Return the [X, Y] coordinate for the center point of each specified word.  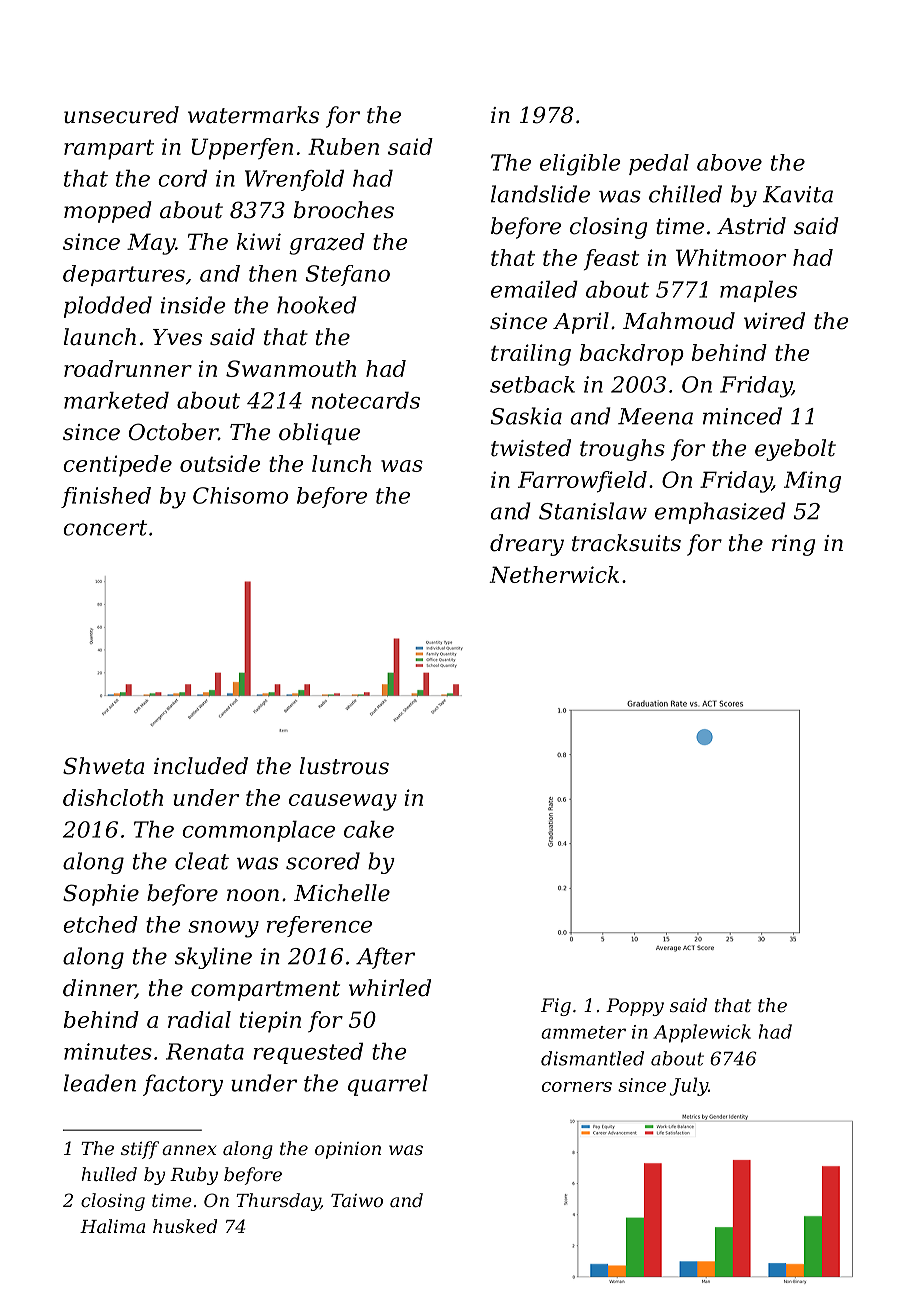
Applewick [702, 1033]
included [201, 766]
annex [189, 1150]
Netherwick [554, 574]
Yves [177, 337]
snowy [223, 929]
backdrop [632, 355]
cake [369, 829]
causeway [343, 802]
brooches [344, 210]
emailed [534, 289]
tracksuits [626, 543]
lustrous [344, 766]
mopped [108, 212]
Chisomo [240, 495]
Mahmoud [679, 321]
